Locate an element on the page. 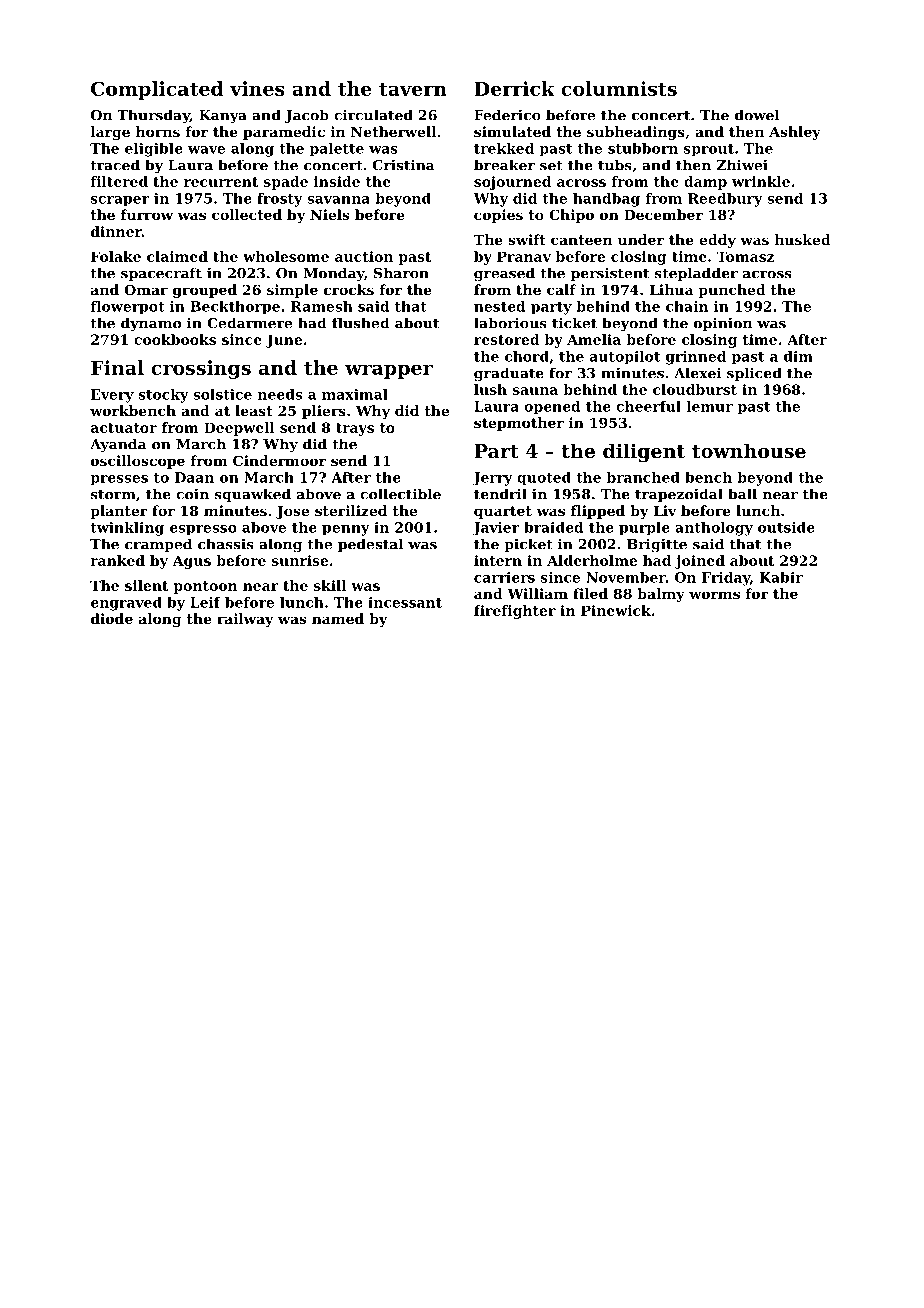 The height and width of the document is (1308, 924). recurrent is located at coordinates (221, 182).
